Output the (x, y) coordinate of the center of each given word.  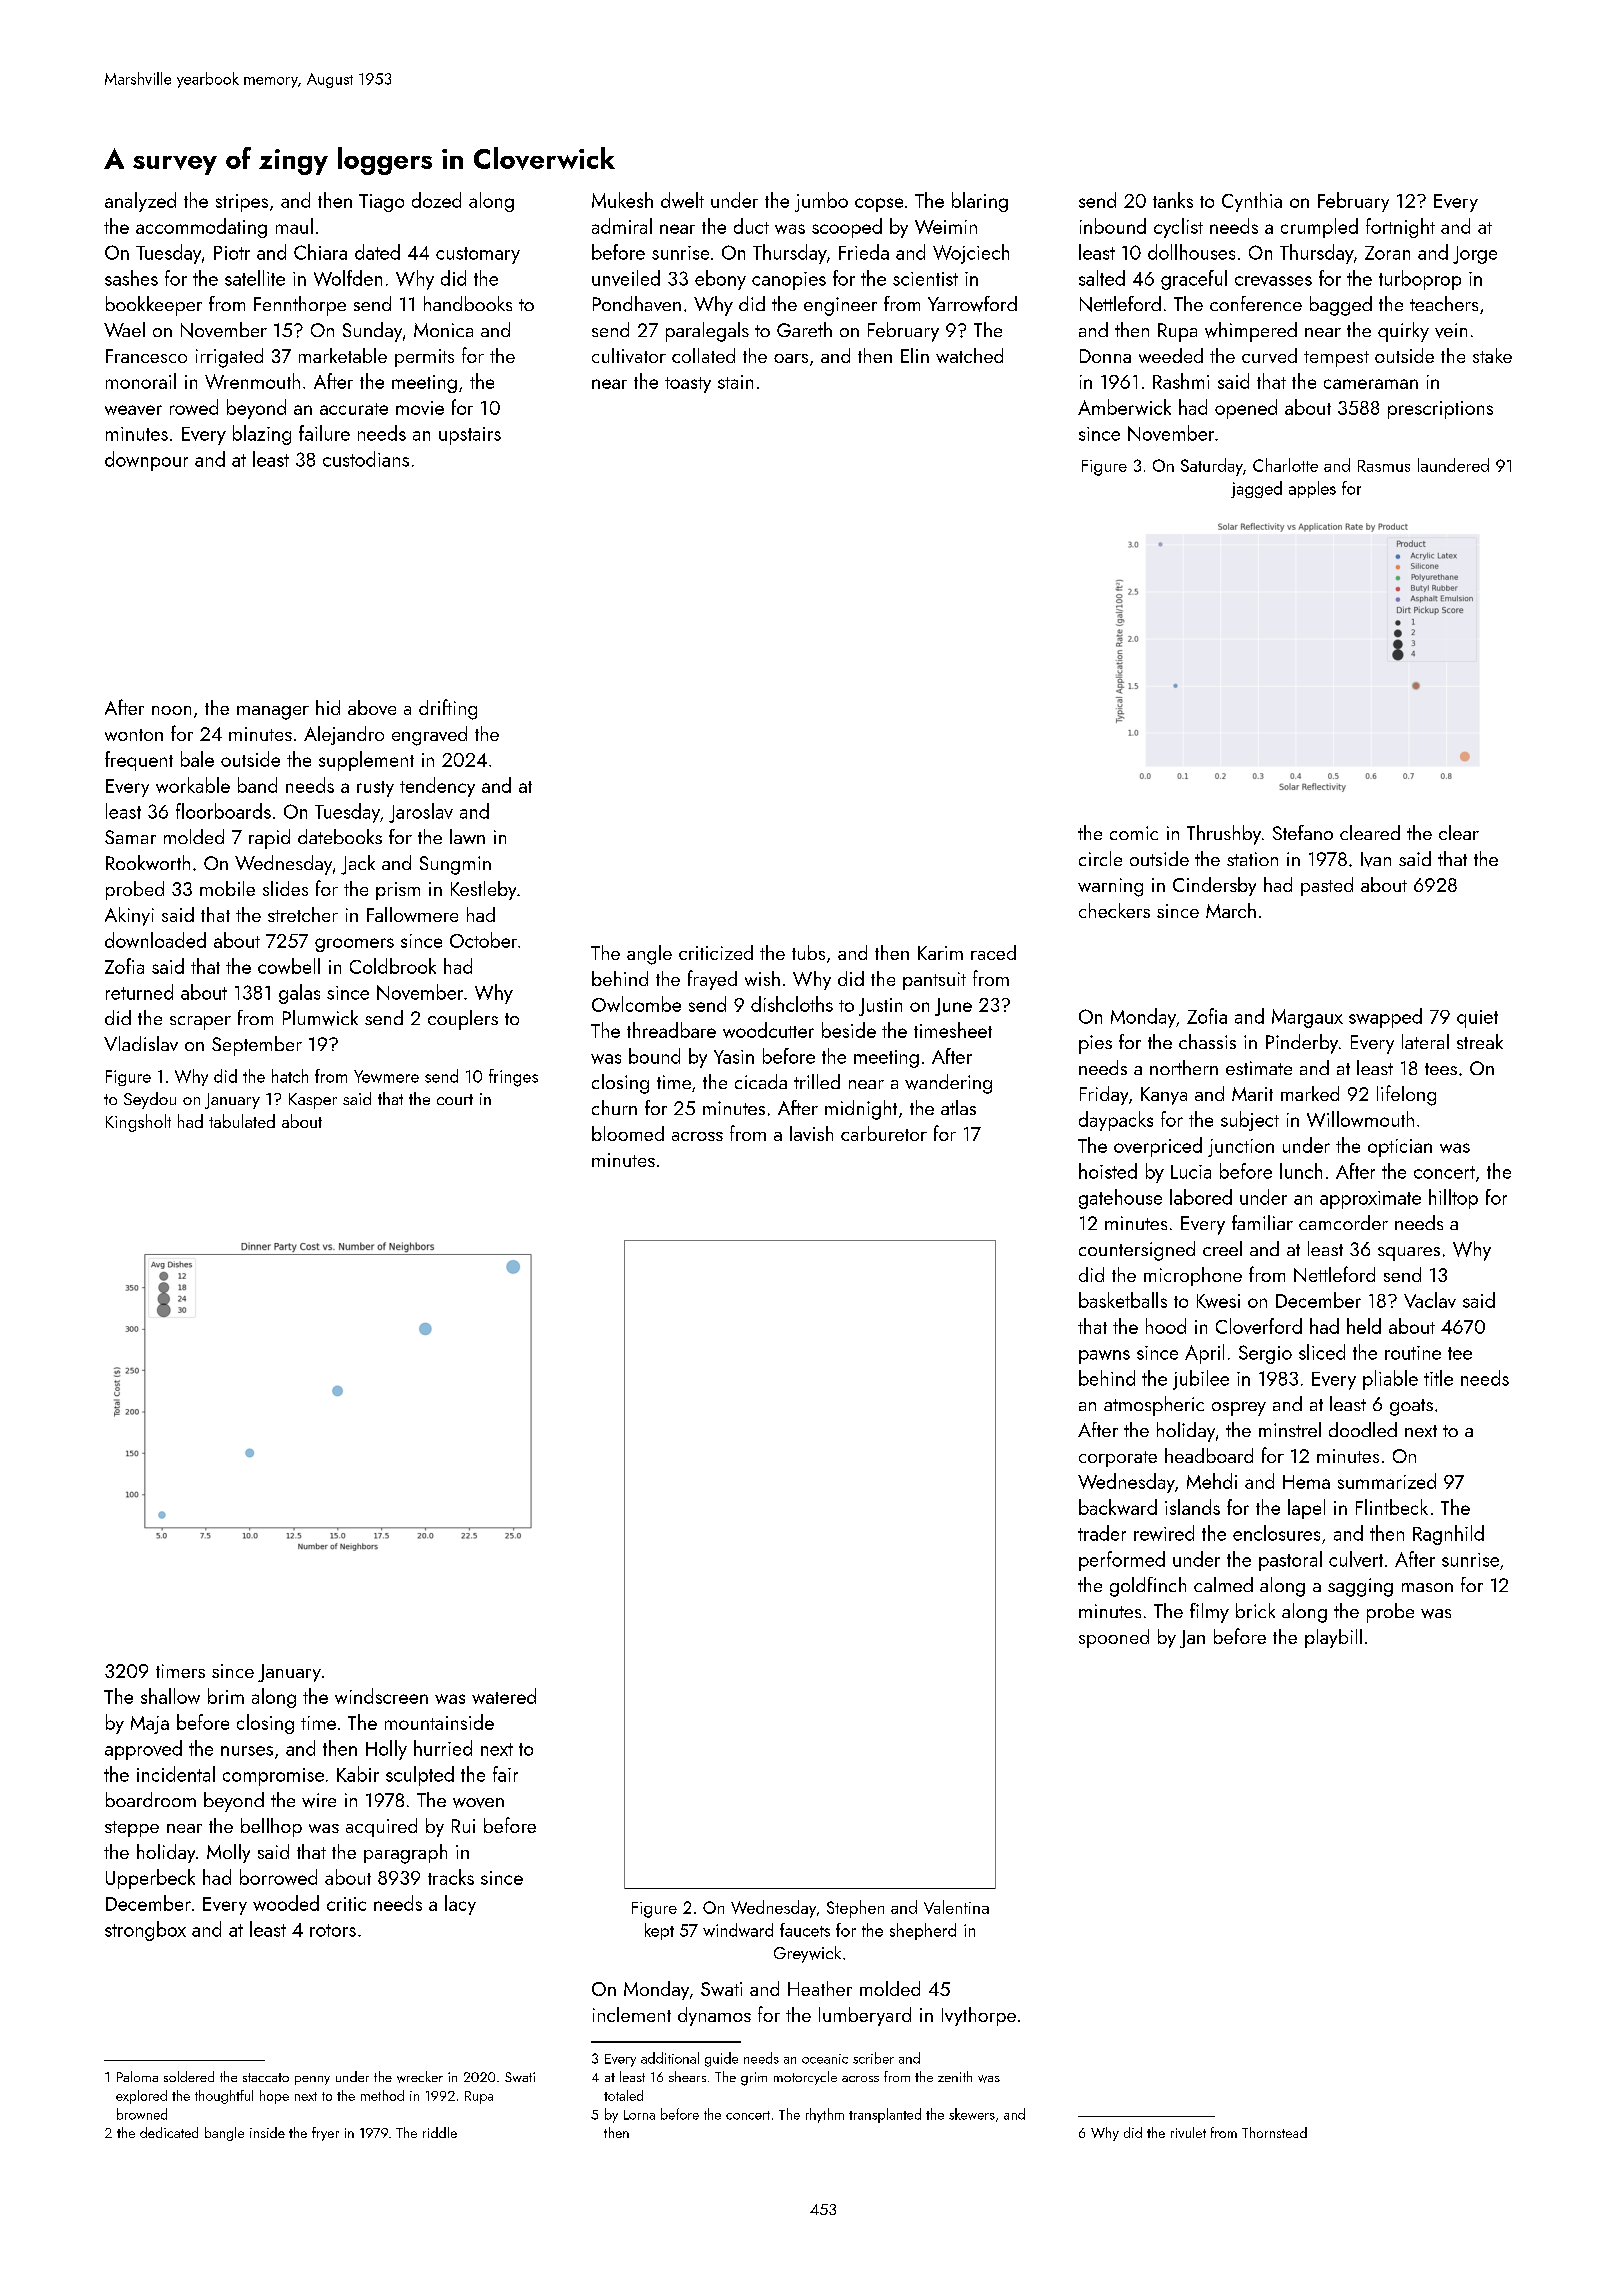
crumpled (1319, 228)
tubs (808, 952)
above (372, 707)
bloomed (628, 1133)
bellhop (271, 1827)
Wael (124, 329)
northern (1184, 1067)
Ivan (1376, 859)
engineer (840, 306)
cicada (761, 1081)
